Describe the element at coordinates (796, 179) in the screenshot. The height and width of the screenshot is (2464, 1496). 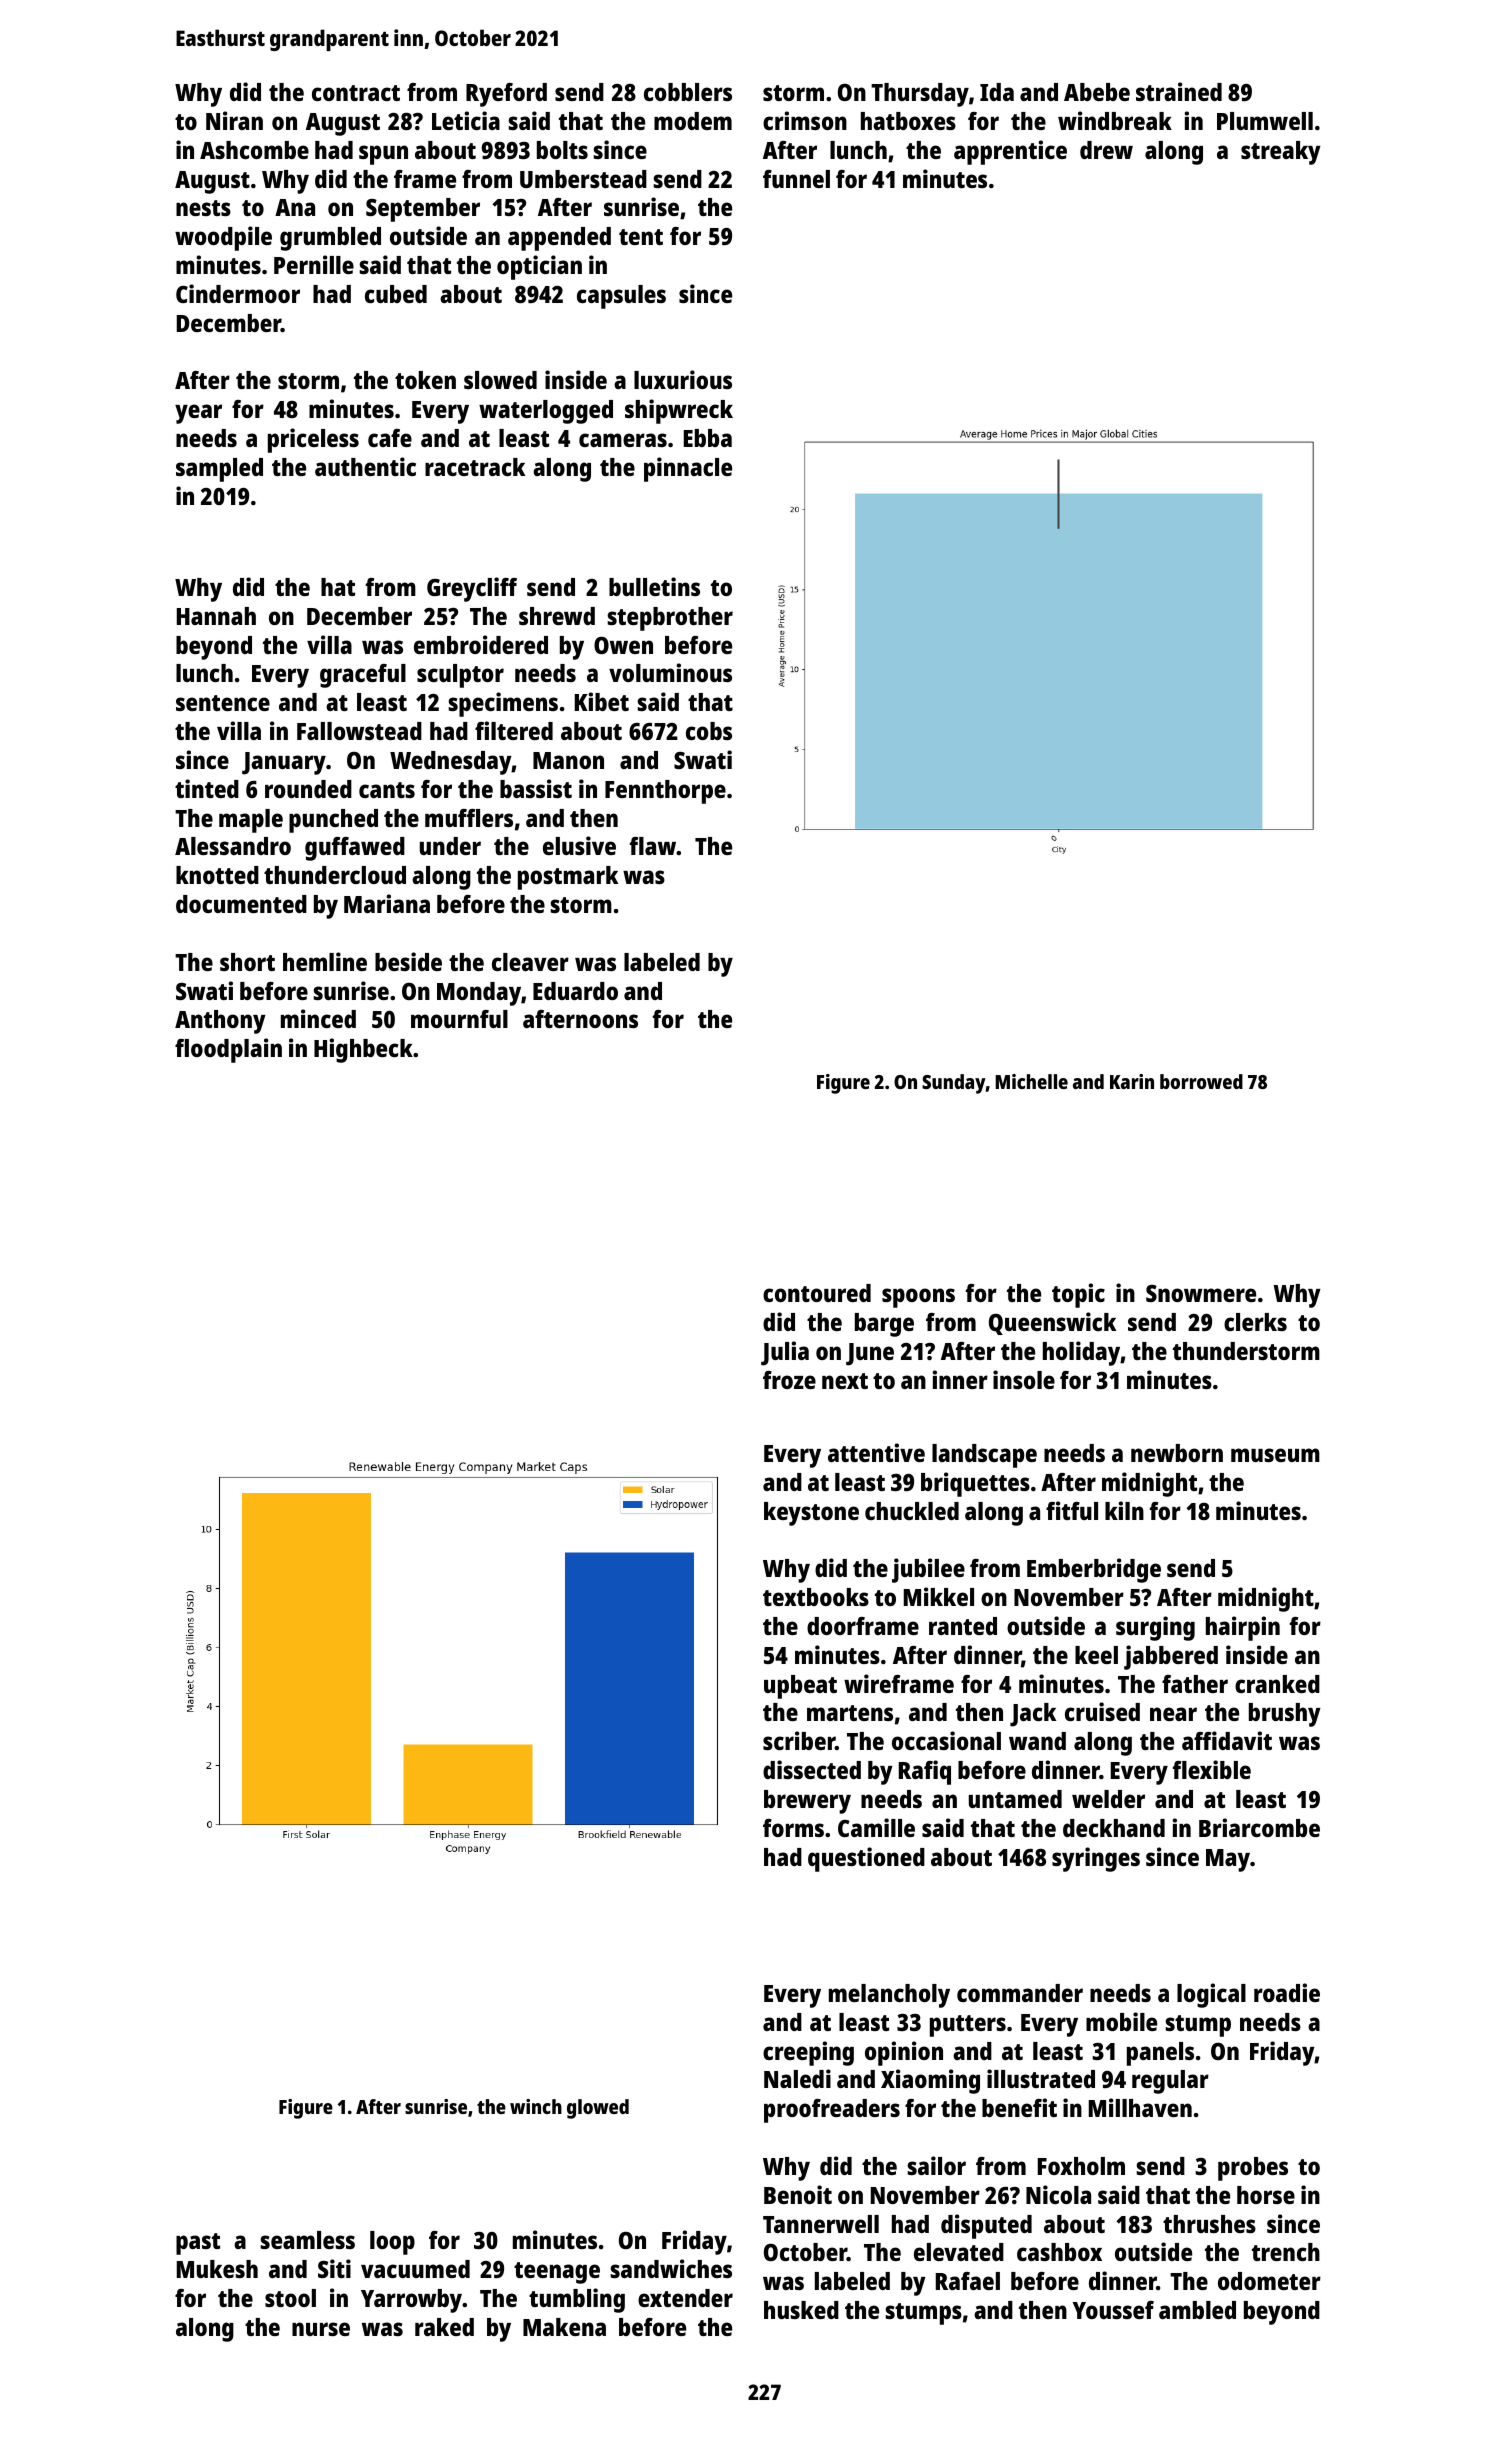
I see `funnel` at that location.
